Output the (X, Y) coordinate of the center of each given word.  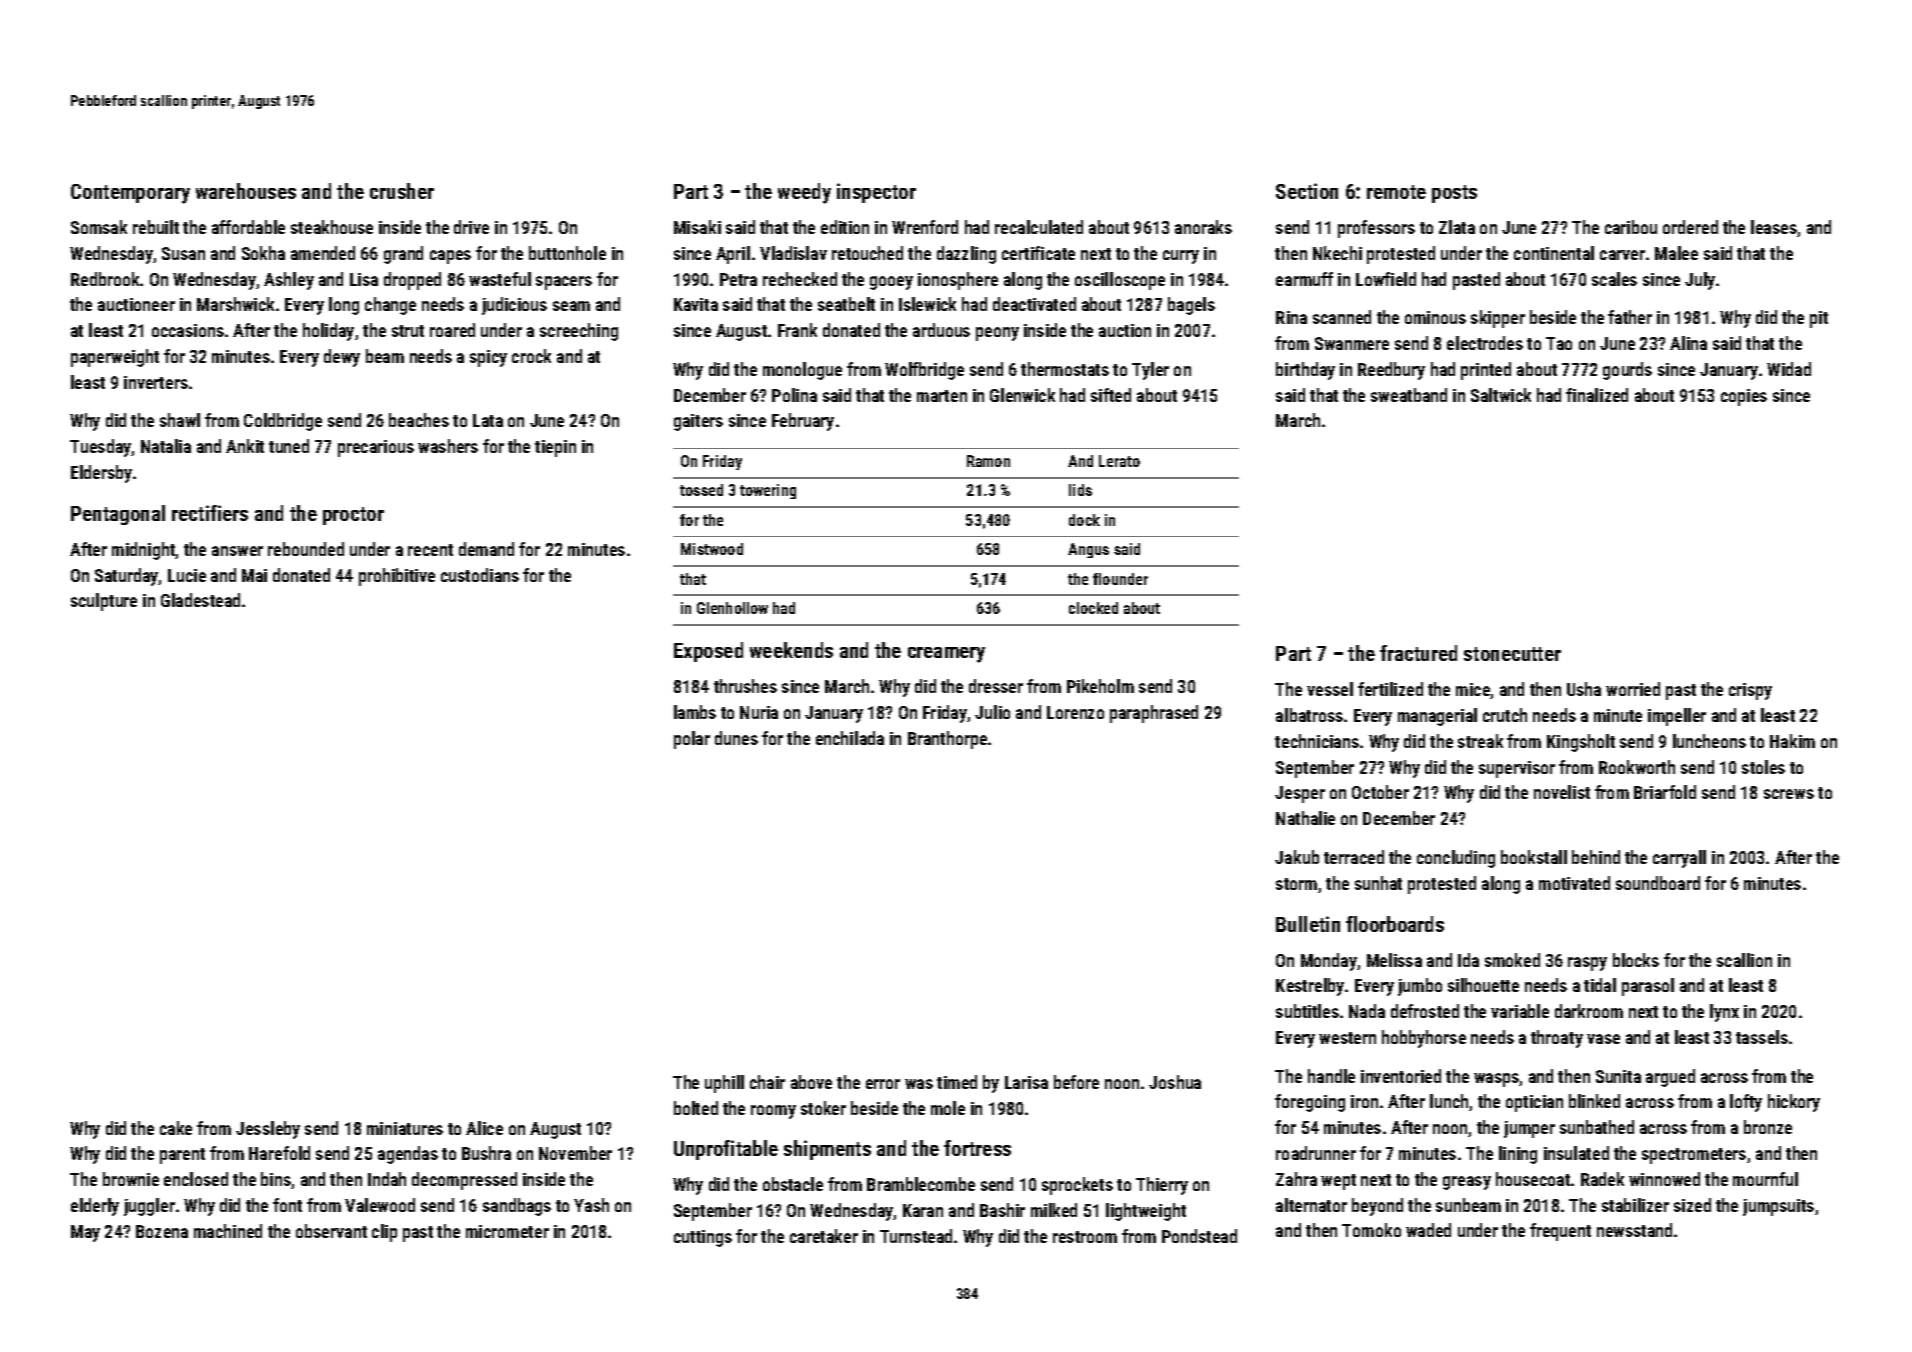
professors (1376, 229)
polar (692, 740)
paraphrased (1154, 714)
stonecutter (1512, 654)
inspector (876, 193)
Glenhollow (732, 608)
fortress (977, 1148)
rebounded (306, 549)
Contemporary (130, 194)
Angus (1088, 550)
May (85, 1233)
